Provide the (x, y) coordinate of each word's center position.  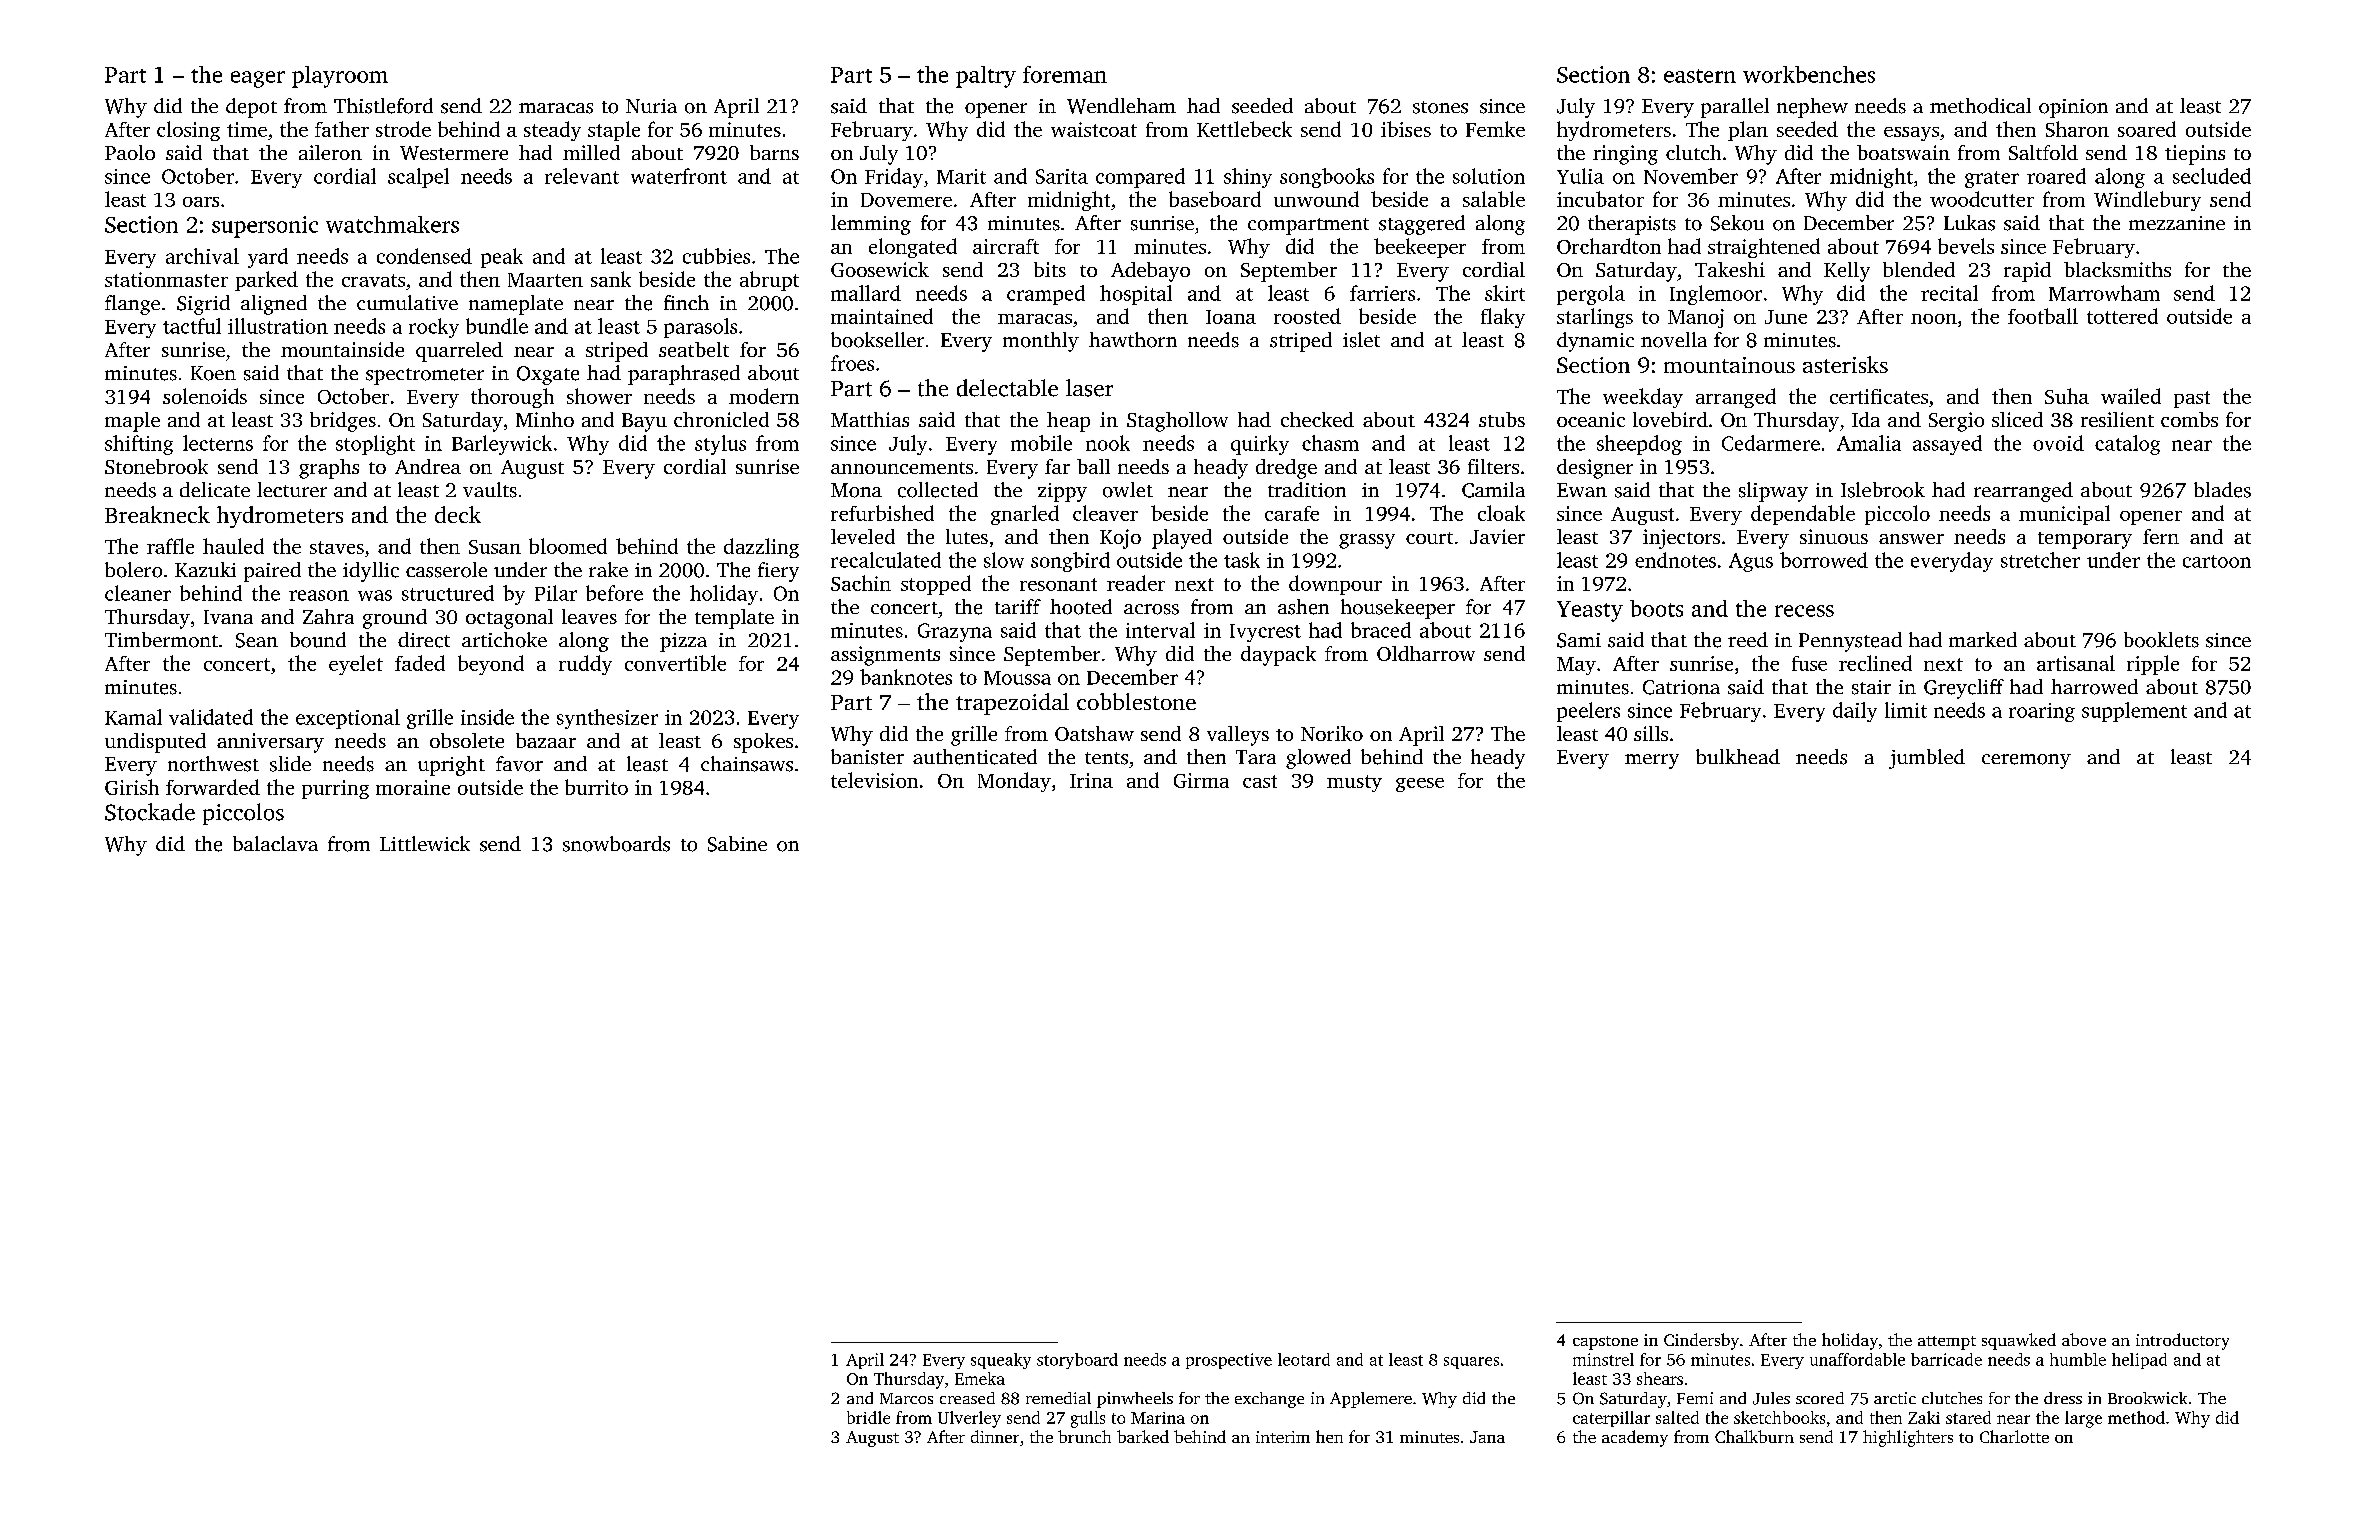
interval (1160, 630)
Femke (1495, 129)
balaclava (275, 843)
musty (1354, 783)
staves (337, 547)
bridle (868, 1417)
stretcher (2040, 560)
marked (1983, 639)
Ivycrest (1265, 633)
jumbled (1927, 759)
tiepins (2195, 155)
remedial (1058, 1398)
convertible (675, 663)
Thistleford (383, 106)
